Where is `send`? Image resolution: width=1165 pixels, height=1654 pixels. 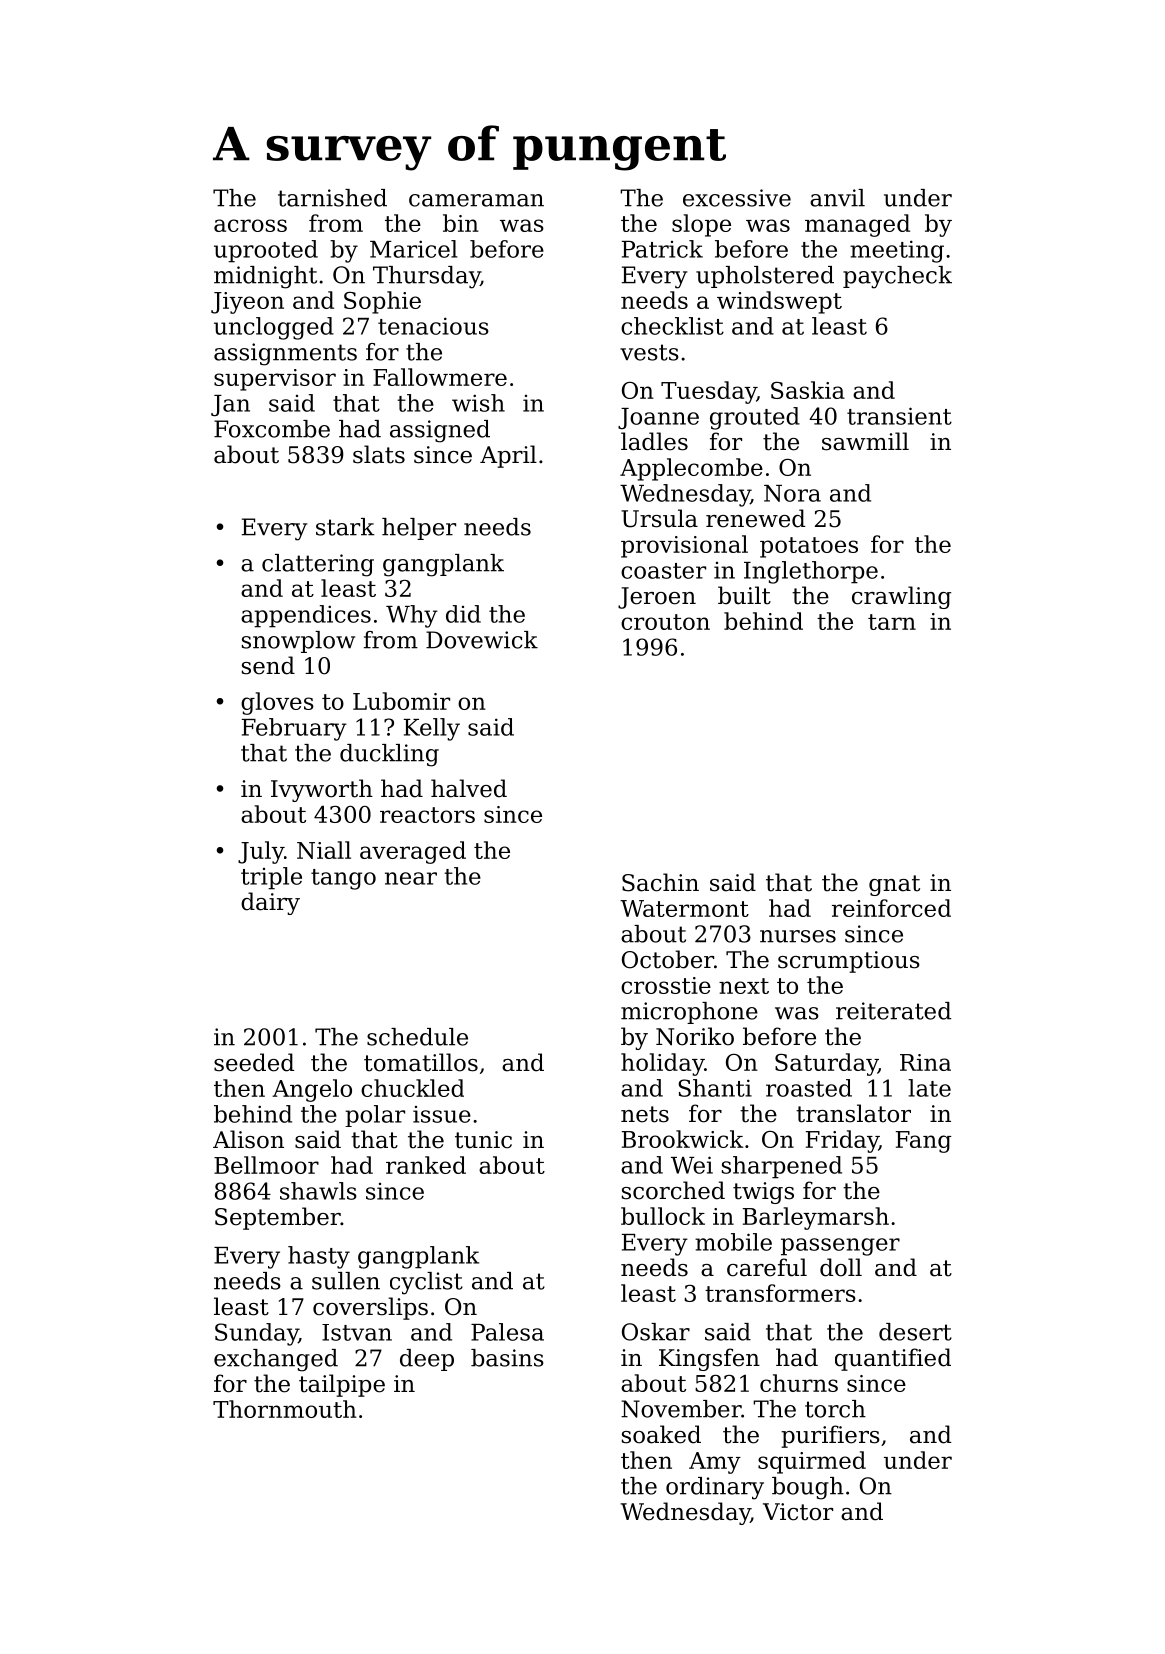
send is located at coordinates (268, 665).
